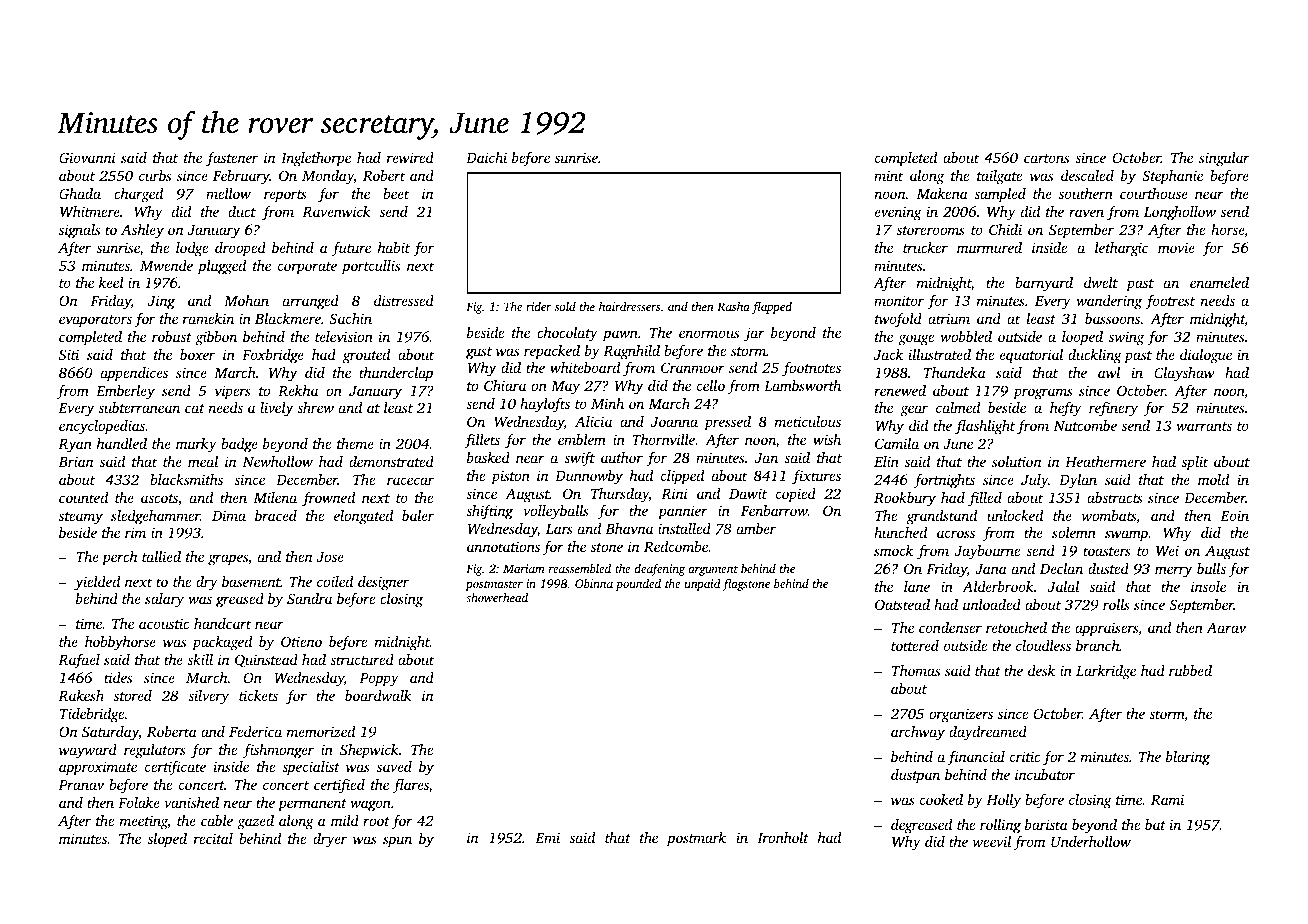  What do you see at coordinates (748, 493) in the screenshot?
I see `Dawit` at bounding box center [748, 493].
